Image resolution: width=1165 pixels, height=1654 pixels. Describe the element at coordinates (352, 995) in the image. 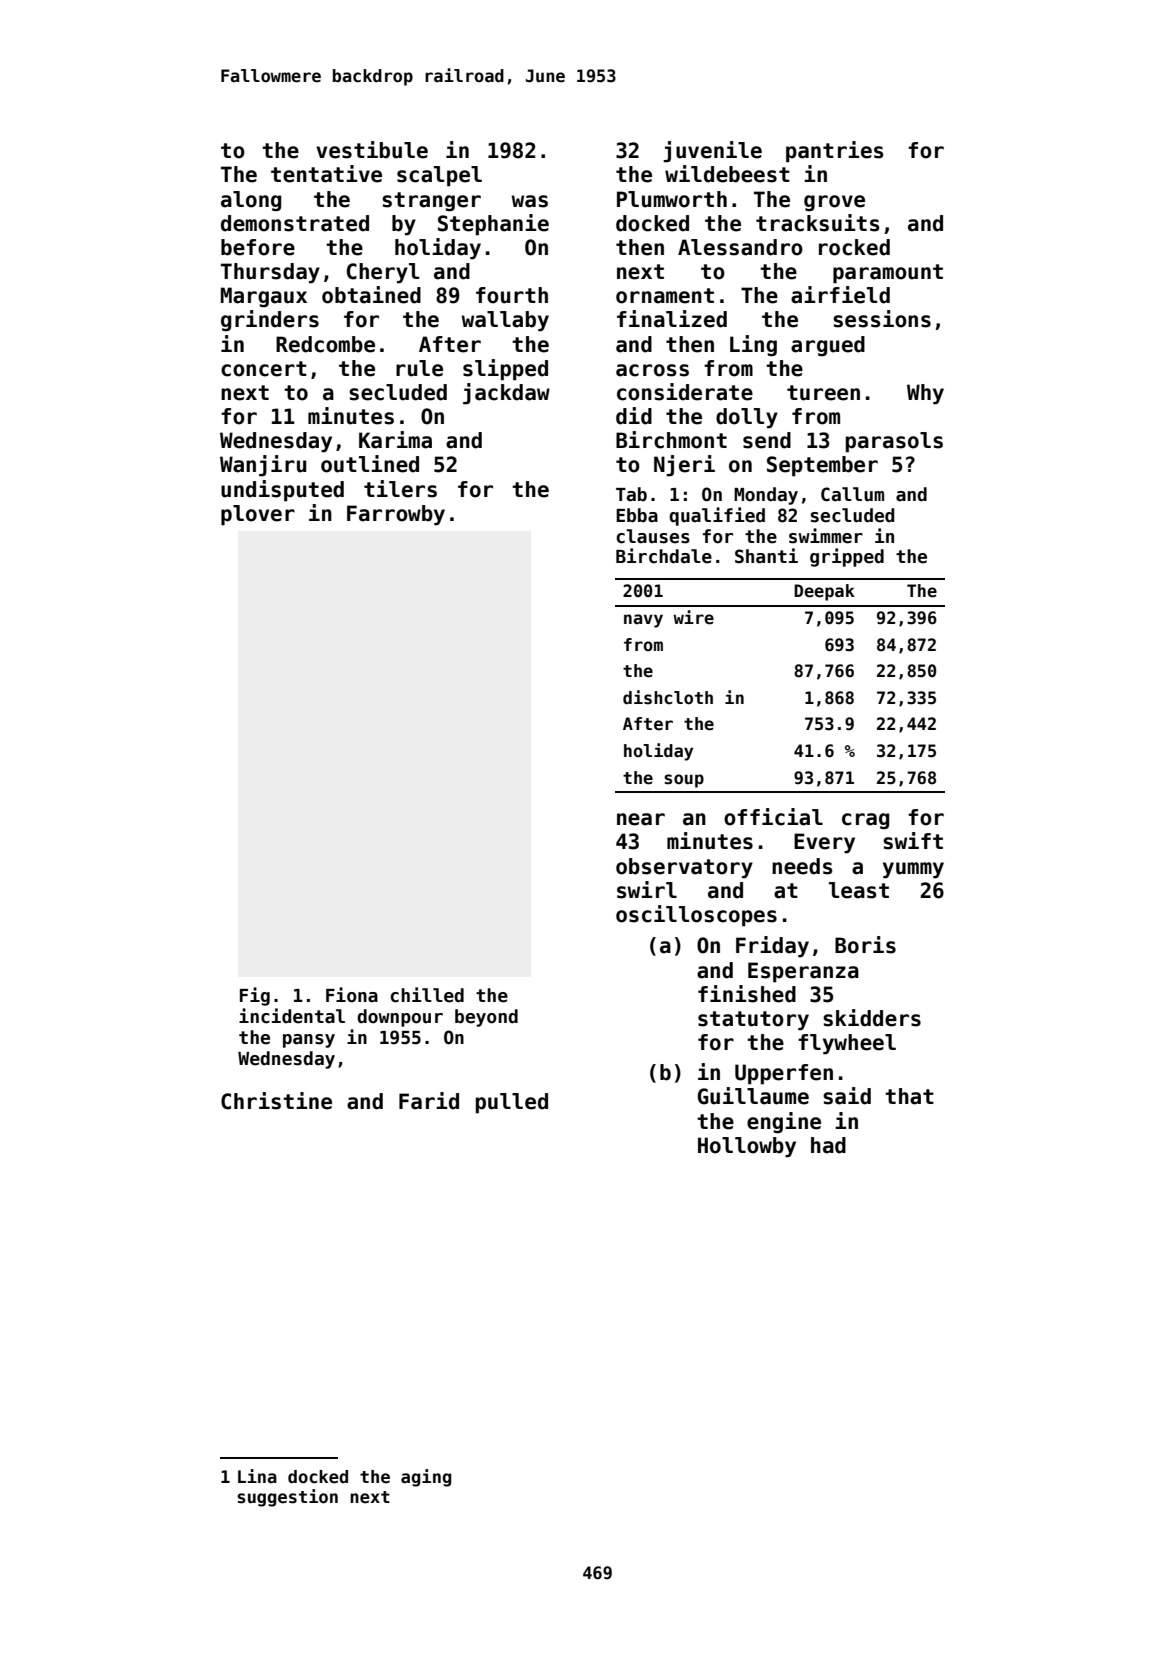

I see `Fiona` at that location.
